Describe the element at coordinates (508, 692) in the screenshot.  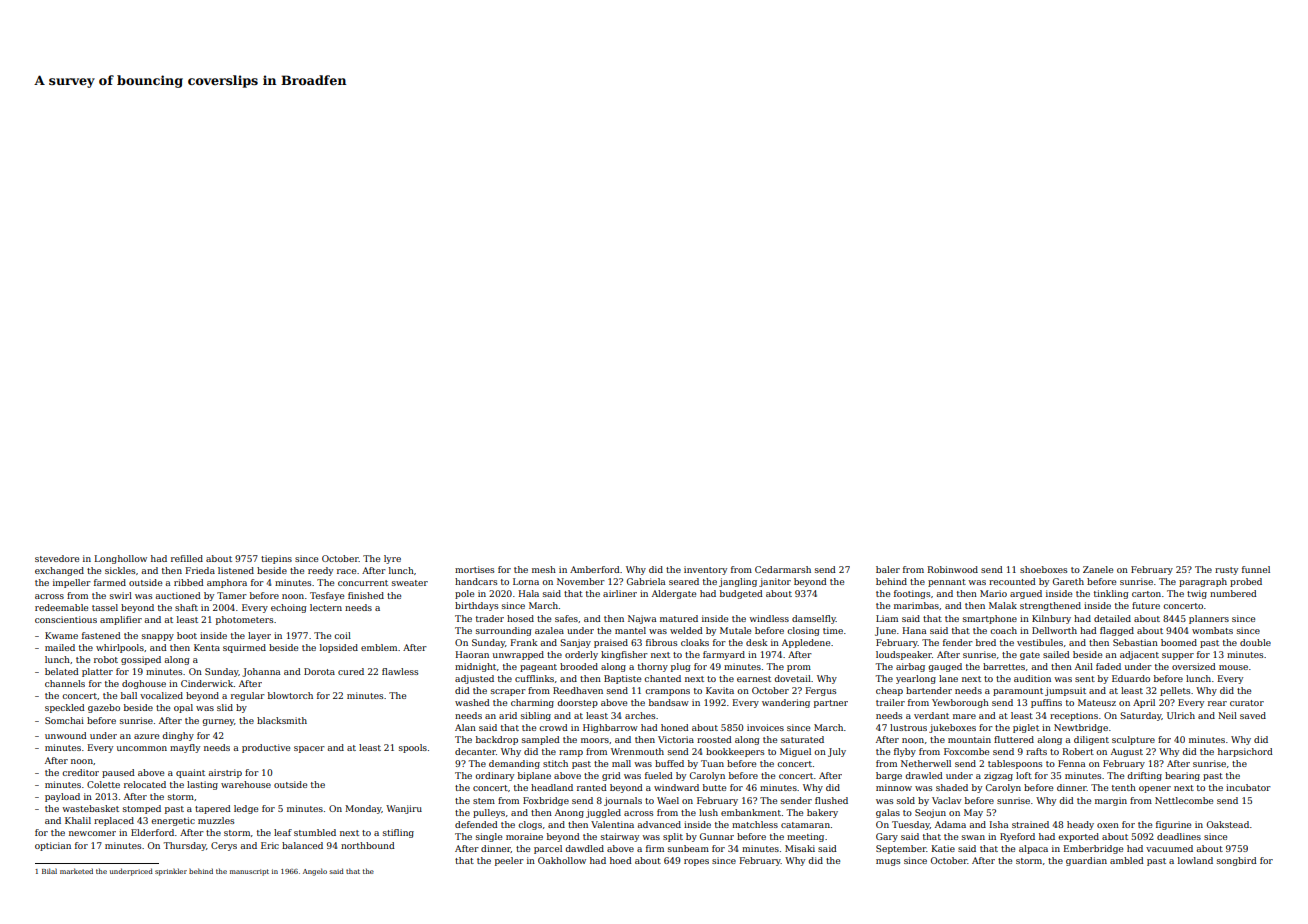
I see `scraper` at that location.
